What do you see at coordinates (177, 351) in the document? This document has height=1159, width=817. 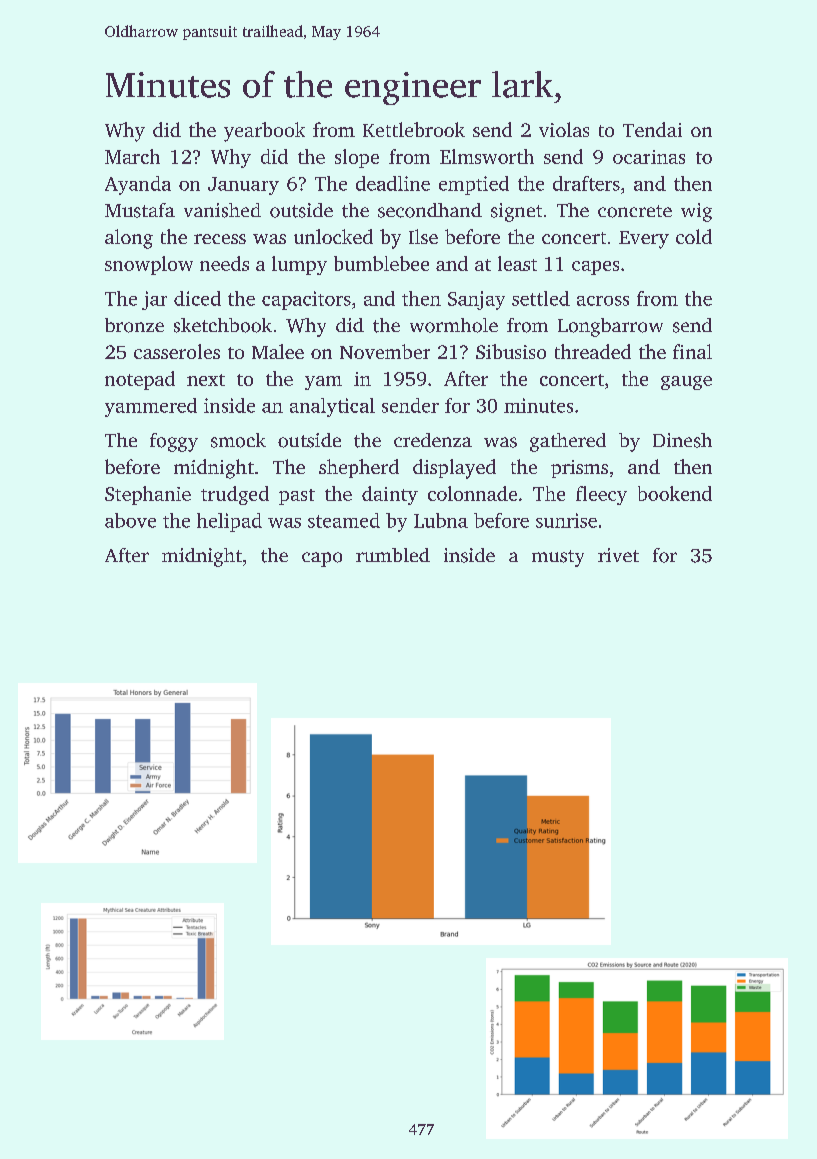 I see `casseroles` at bounding box center [177, 351].
